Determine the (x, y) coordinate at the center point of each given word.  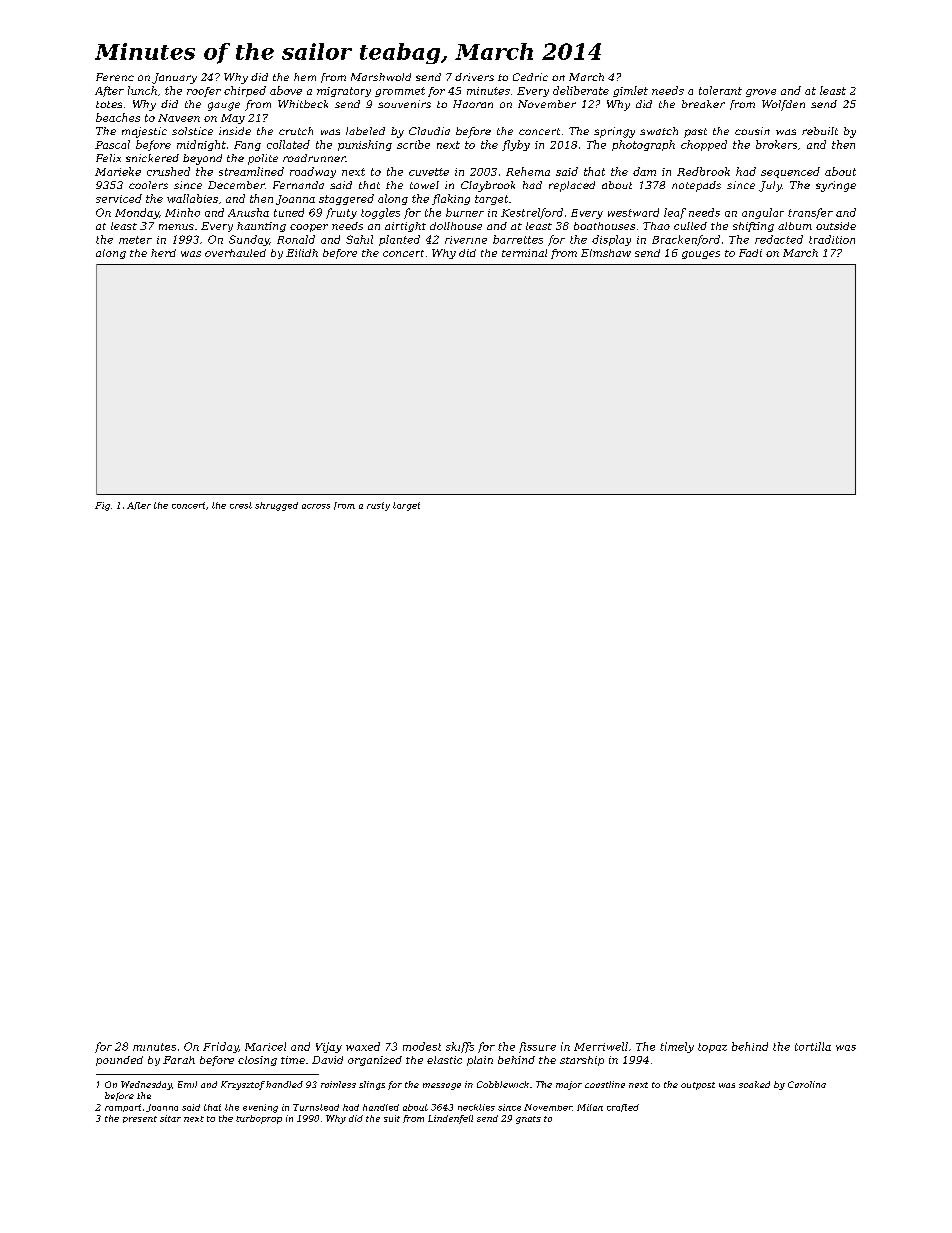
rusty (378, 506)
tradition (832, 239)
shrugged (276, 506)
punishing (365, 145)
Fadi (750, 253)
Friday (220, 1047)
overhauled (235, 253)
